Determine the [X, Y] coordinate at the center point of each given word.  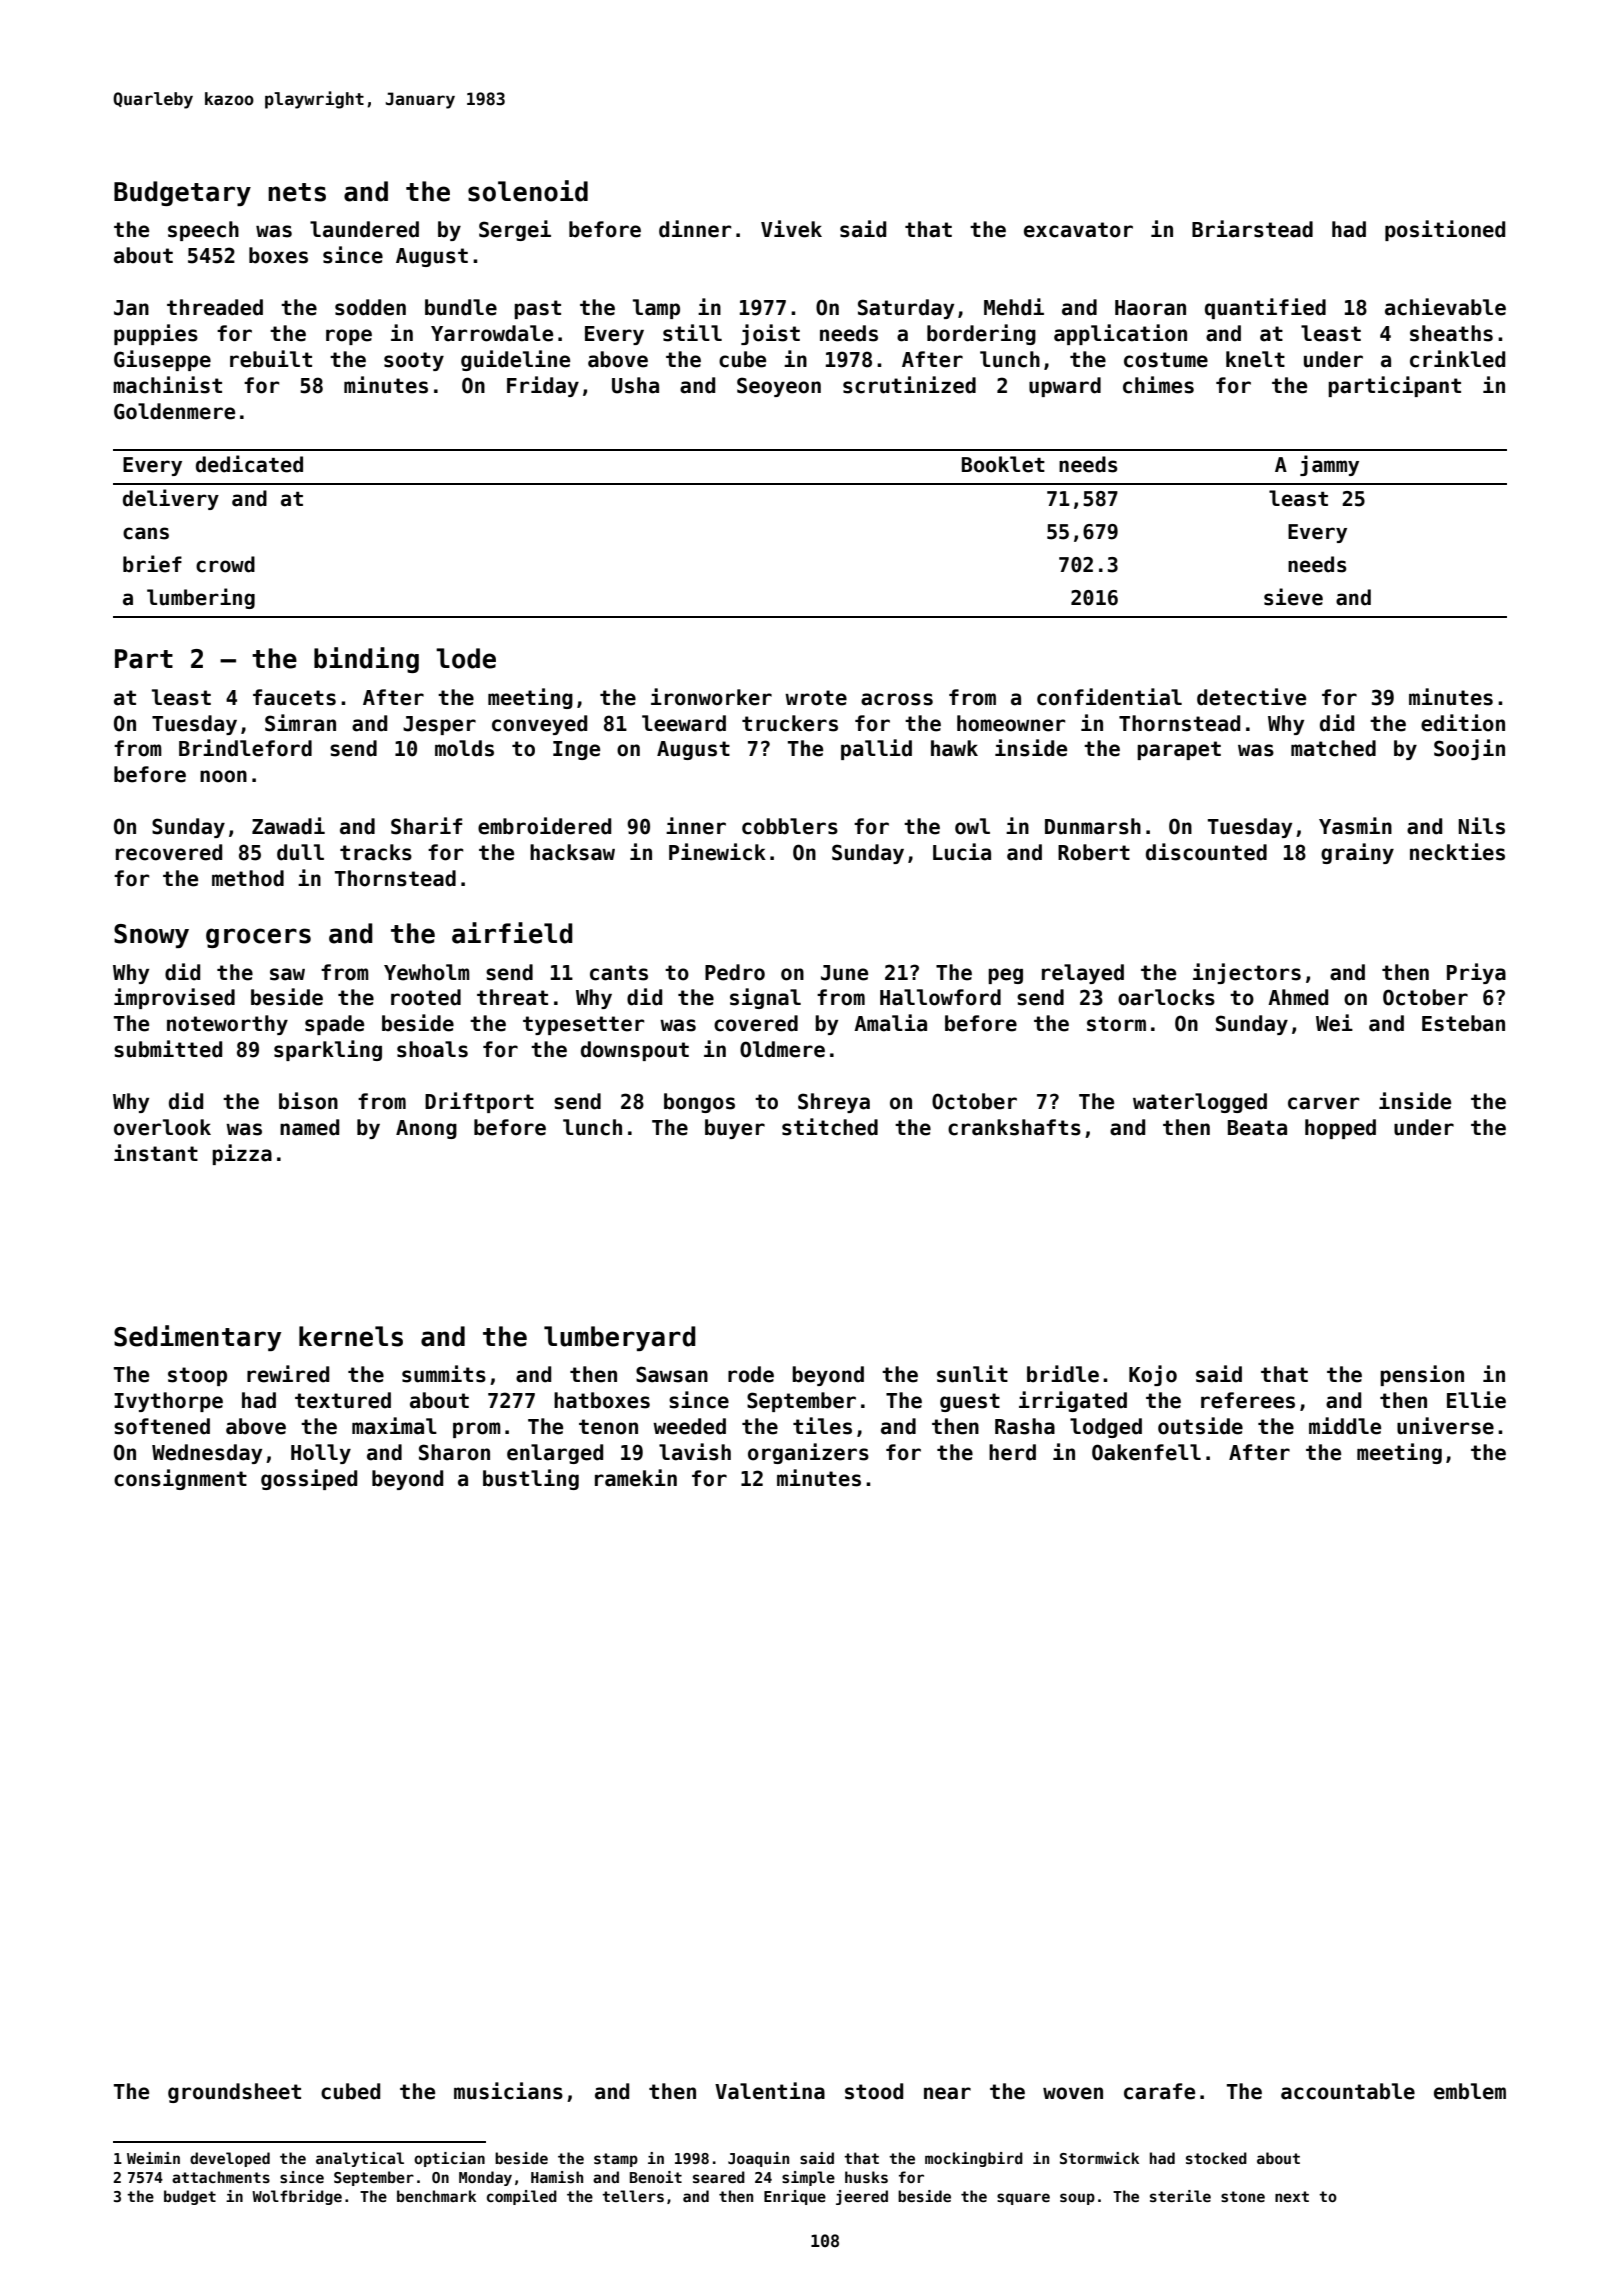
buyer [735, 1129]
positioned [1445, 230]
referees [1248, 1400]
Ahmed [1298, 997]
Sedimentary [197, 1338]
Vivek [791, 229]
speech [203, 231]
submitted [168, 1049]
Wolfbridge [297, 2197]
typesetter [583, 1025]
